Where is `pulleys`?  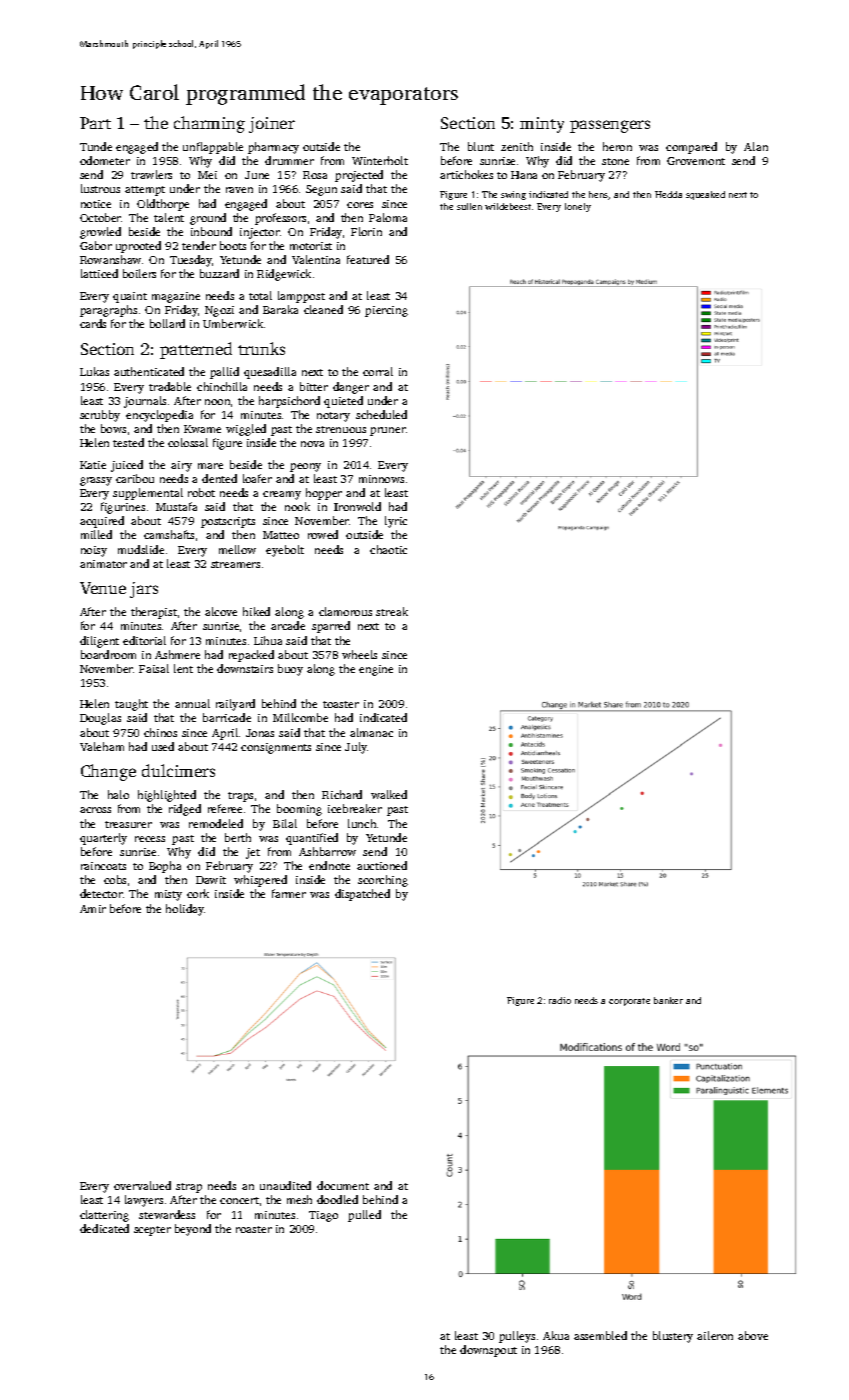
pulleys is located at coordinates (517, 1337).
